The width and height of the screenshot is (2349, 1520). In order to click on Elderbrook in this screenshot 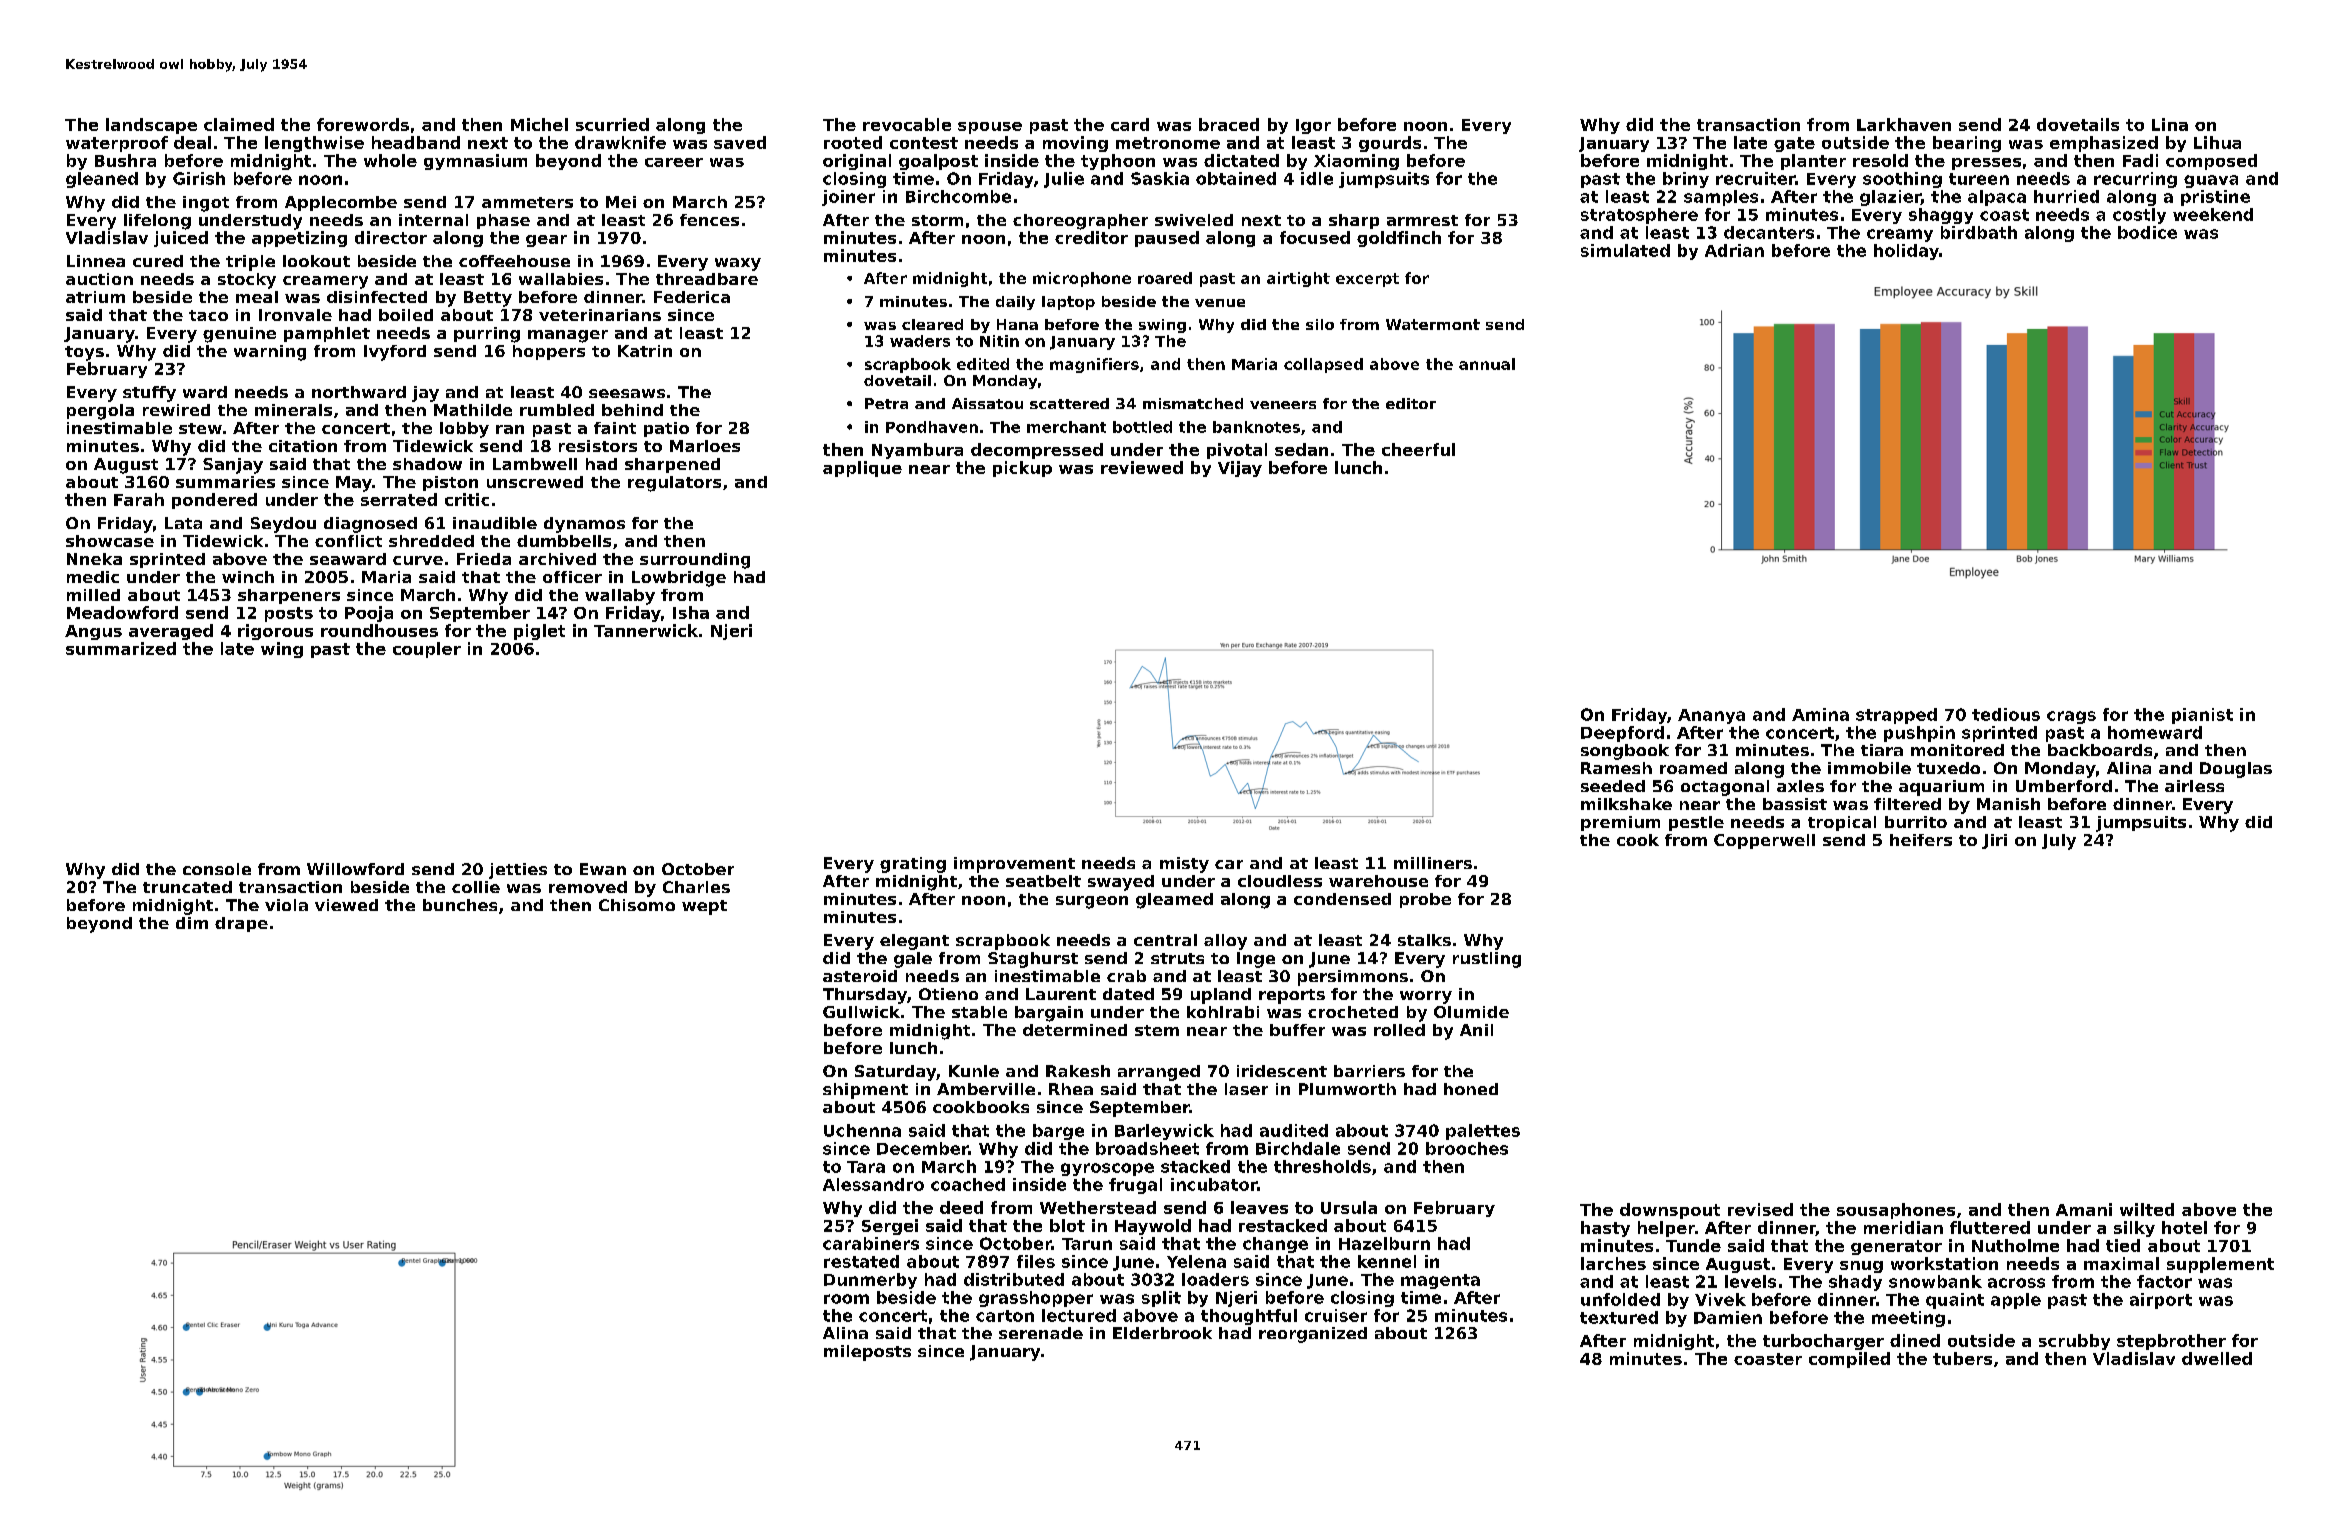, I will do `click(1162, 1333)`.
